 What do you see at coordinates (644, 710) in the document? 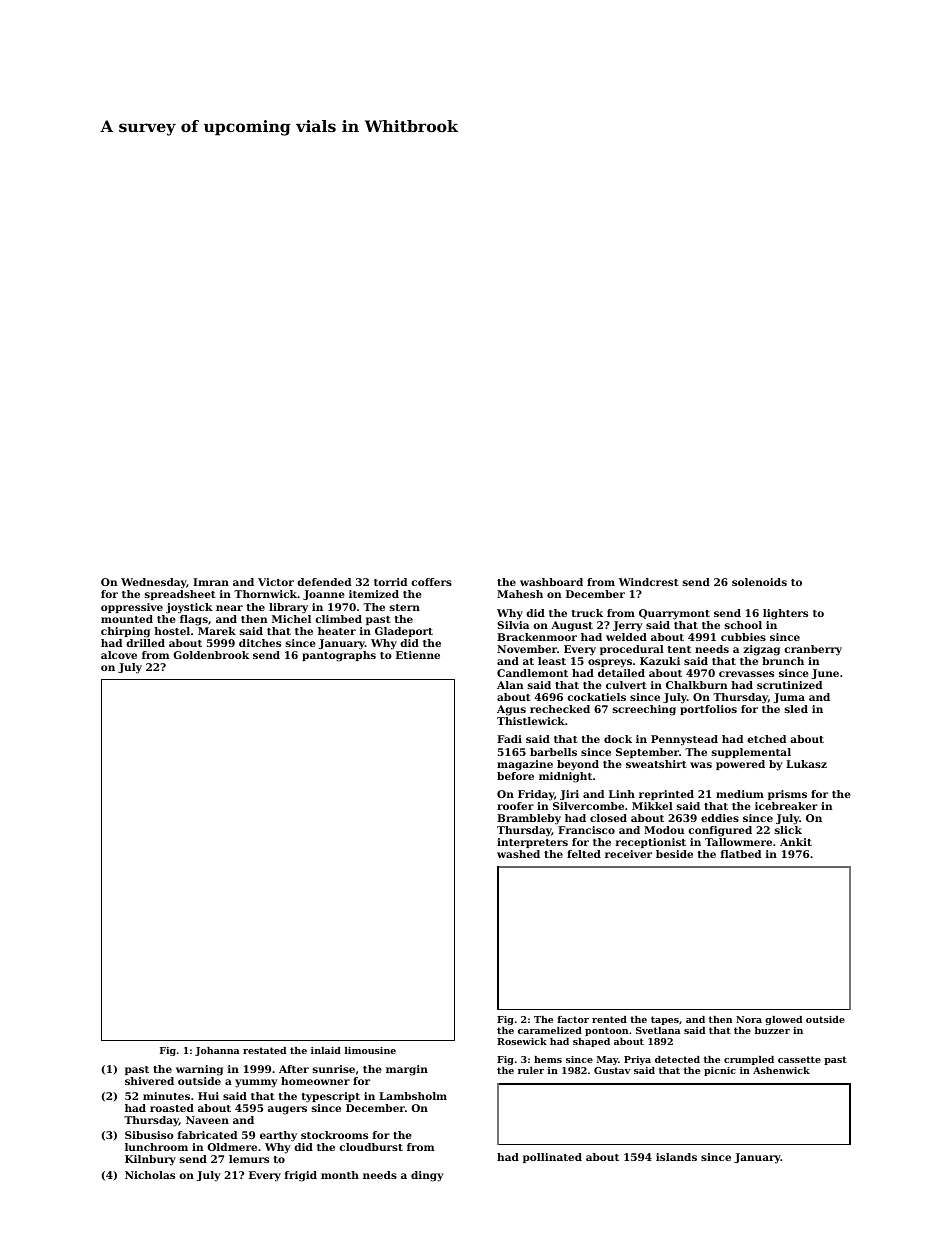
I see `screeching` at bounding box center [644, 710].
